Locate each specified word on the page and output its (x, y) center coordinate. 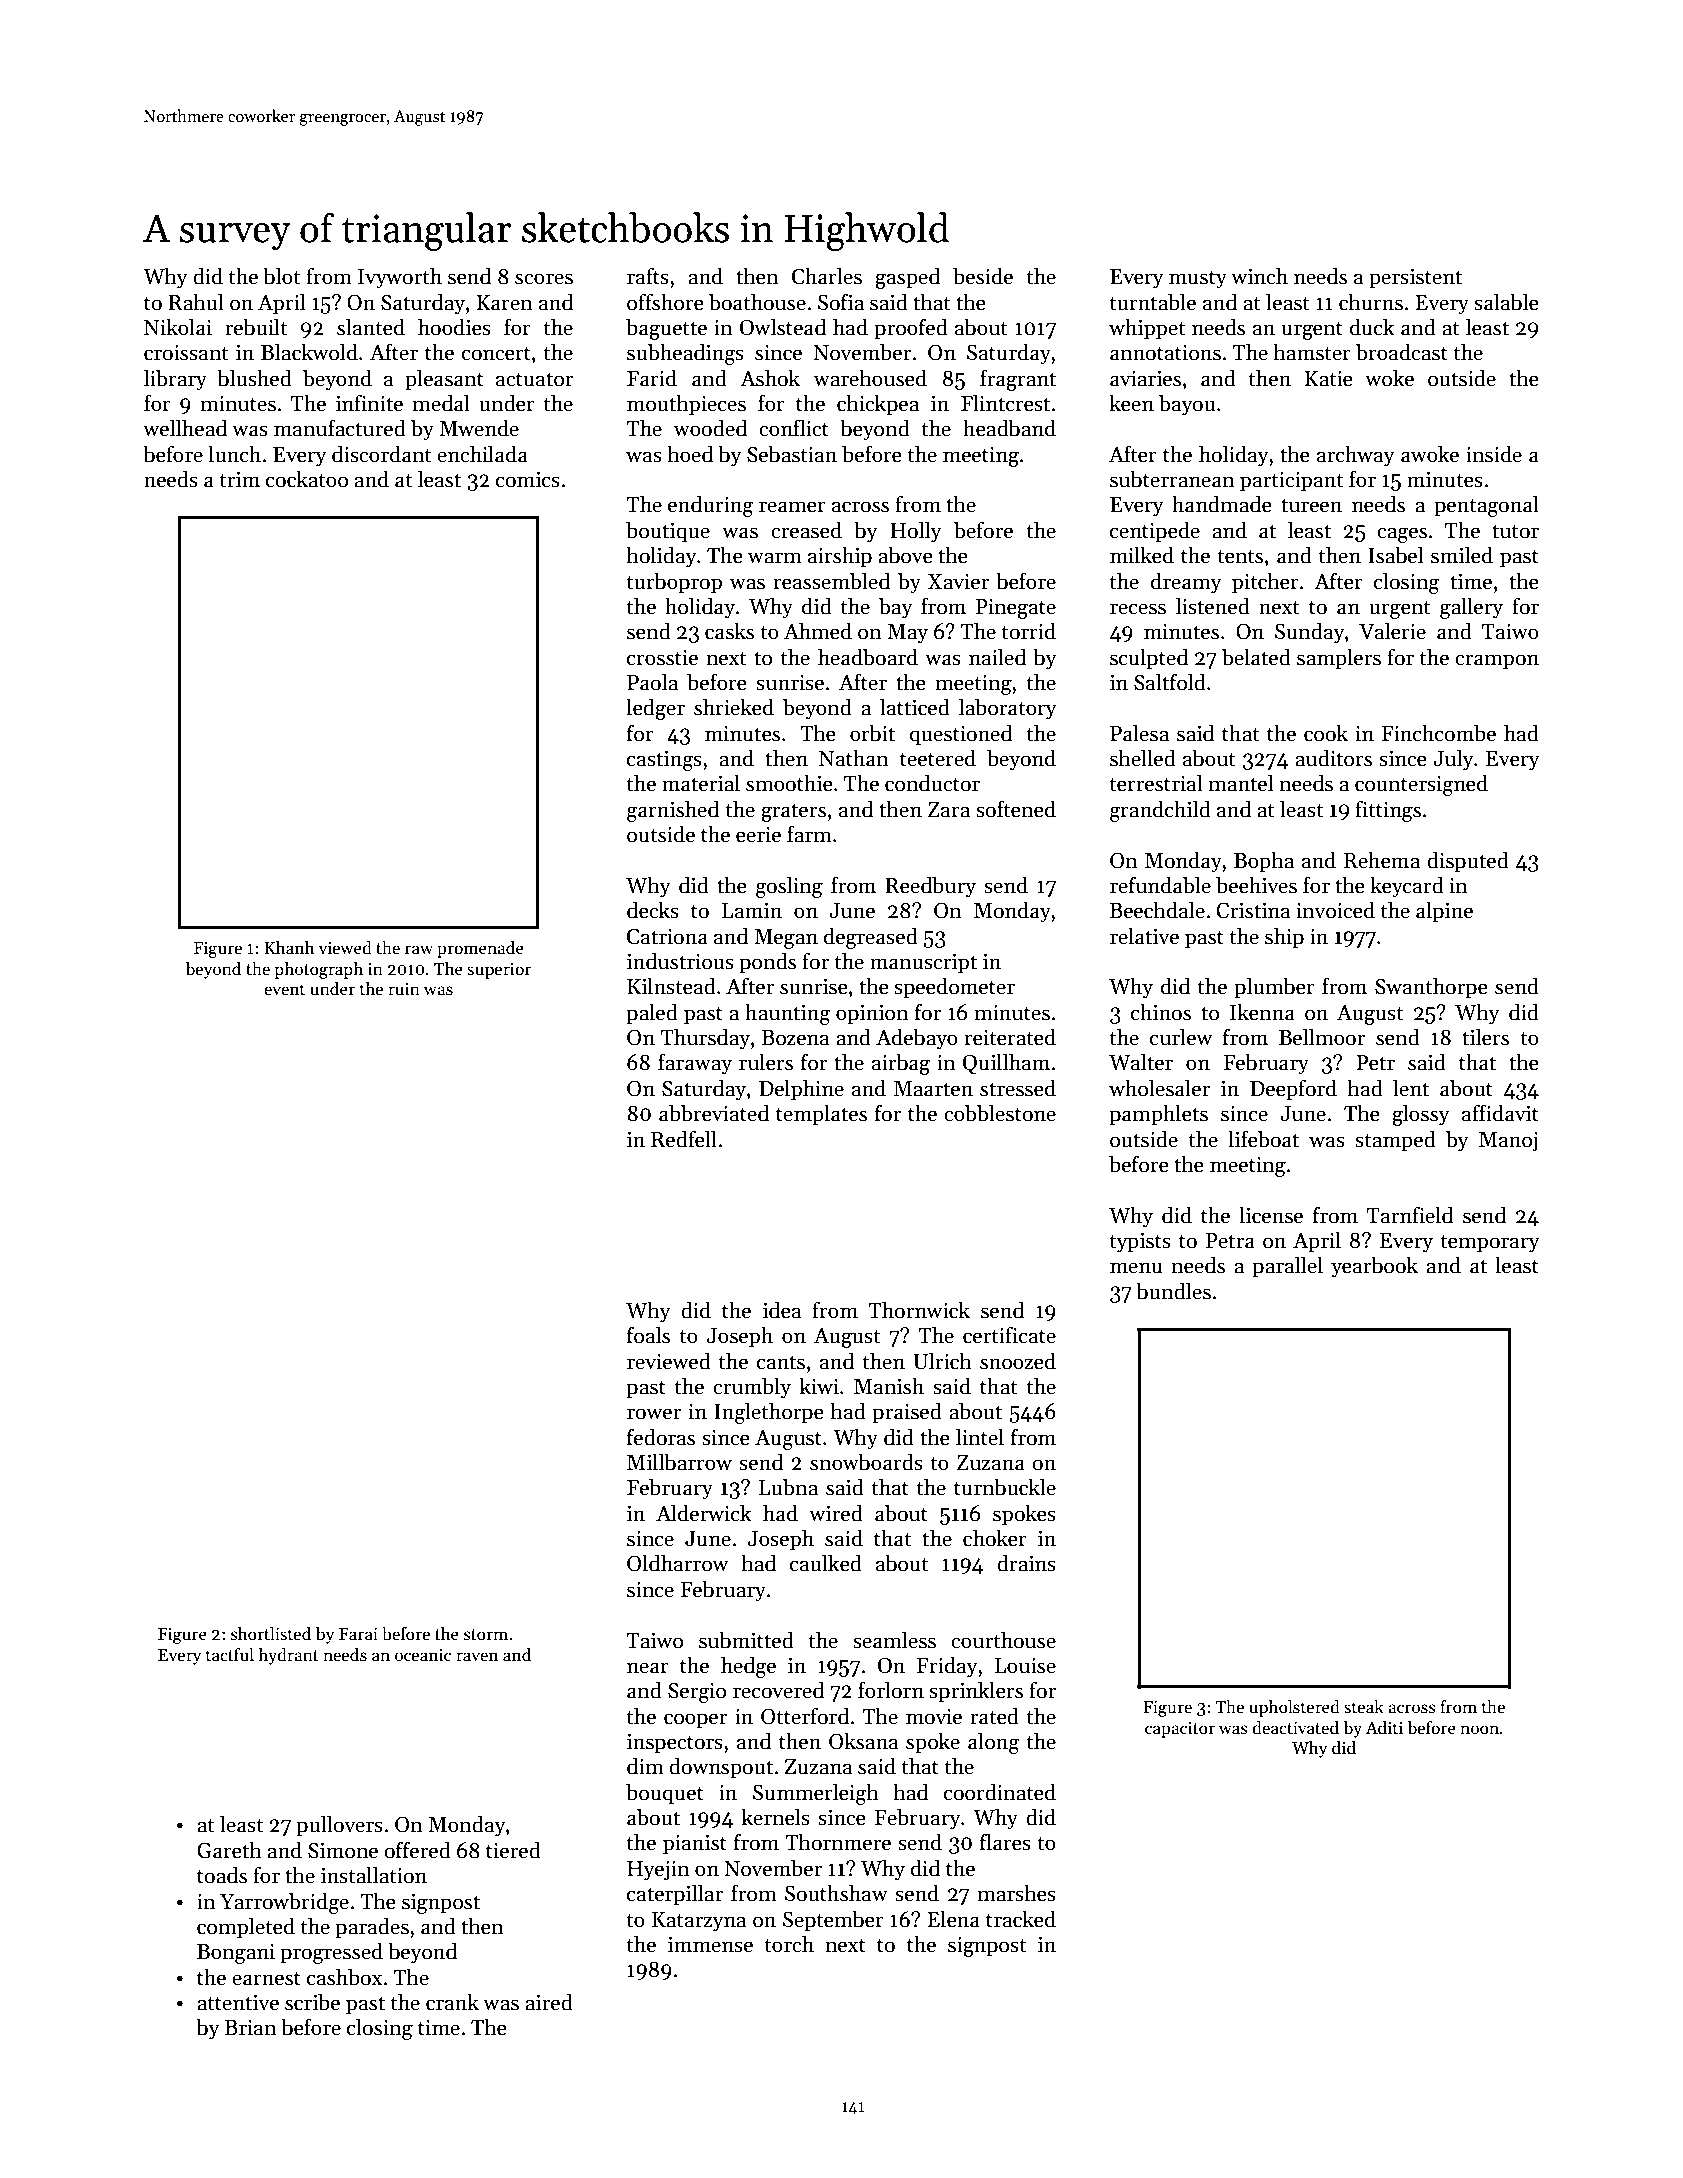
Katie (1328, 379)
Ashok (770, 378)
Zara (949, 810)
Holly (916, 532)
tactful (230, 1655)
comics (528, 480)
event (284, 990)
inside (1494, 454)
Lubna (788, 1487)
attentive (238, 2003)
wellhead (185, 428)
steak (1364, 1707)
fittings (1388, 811)
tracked (1021, 1919)
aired (549, 2002)
